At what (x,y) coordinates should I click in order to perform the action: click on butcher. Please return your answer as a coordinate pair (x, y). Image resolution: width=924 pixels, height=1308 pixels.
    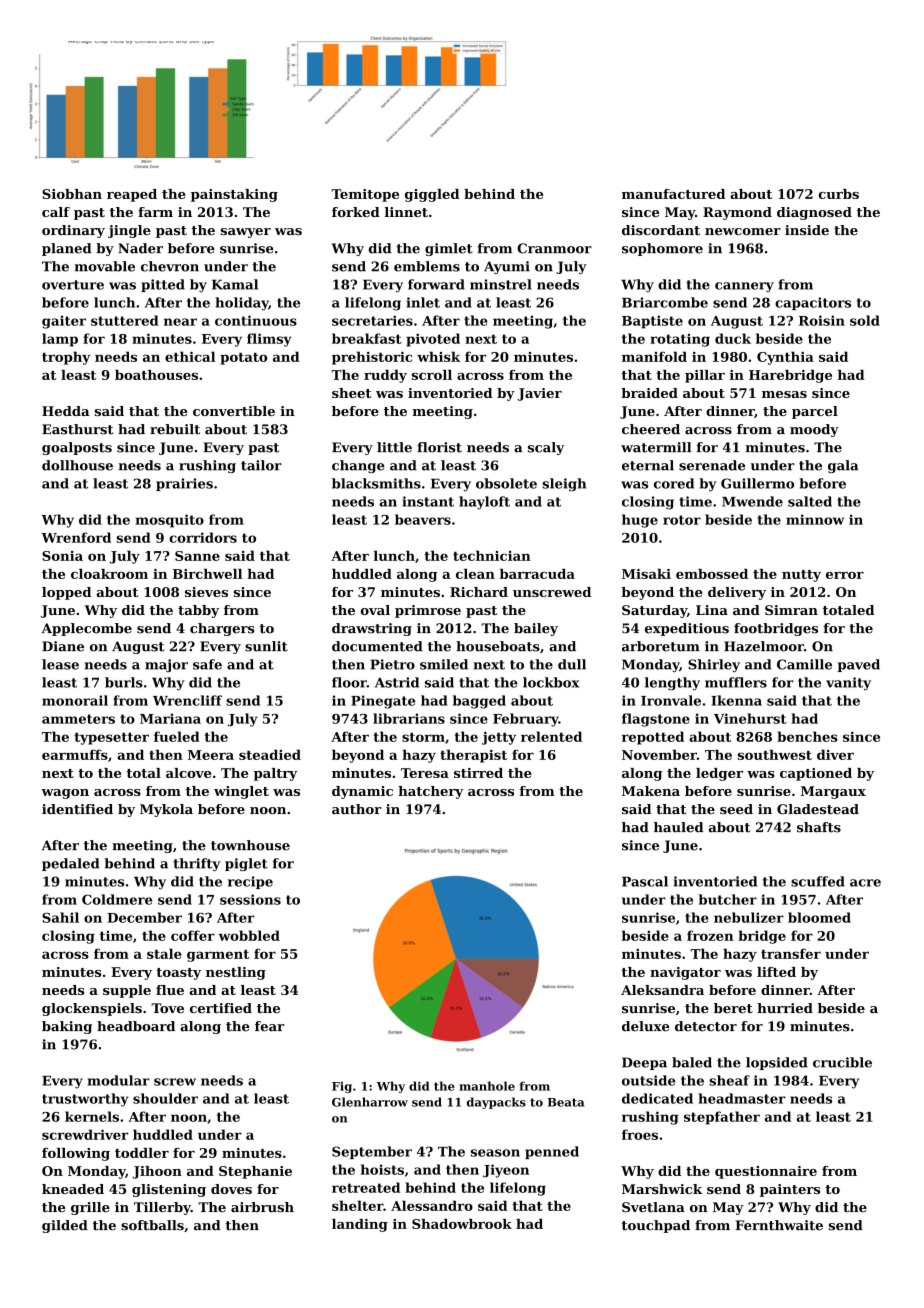
    Looking at the image, I should click on (728, 899).
